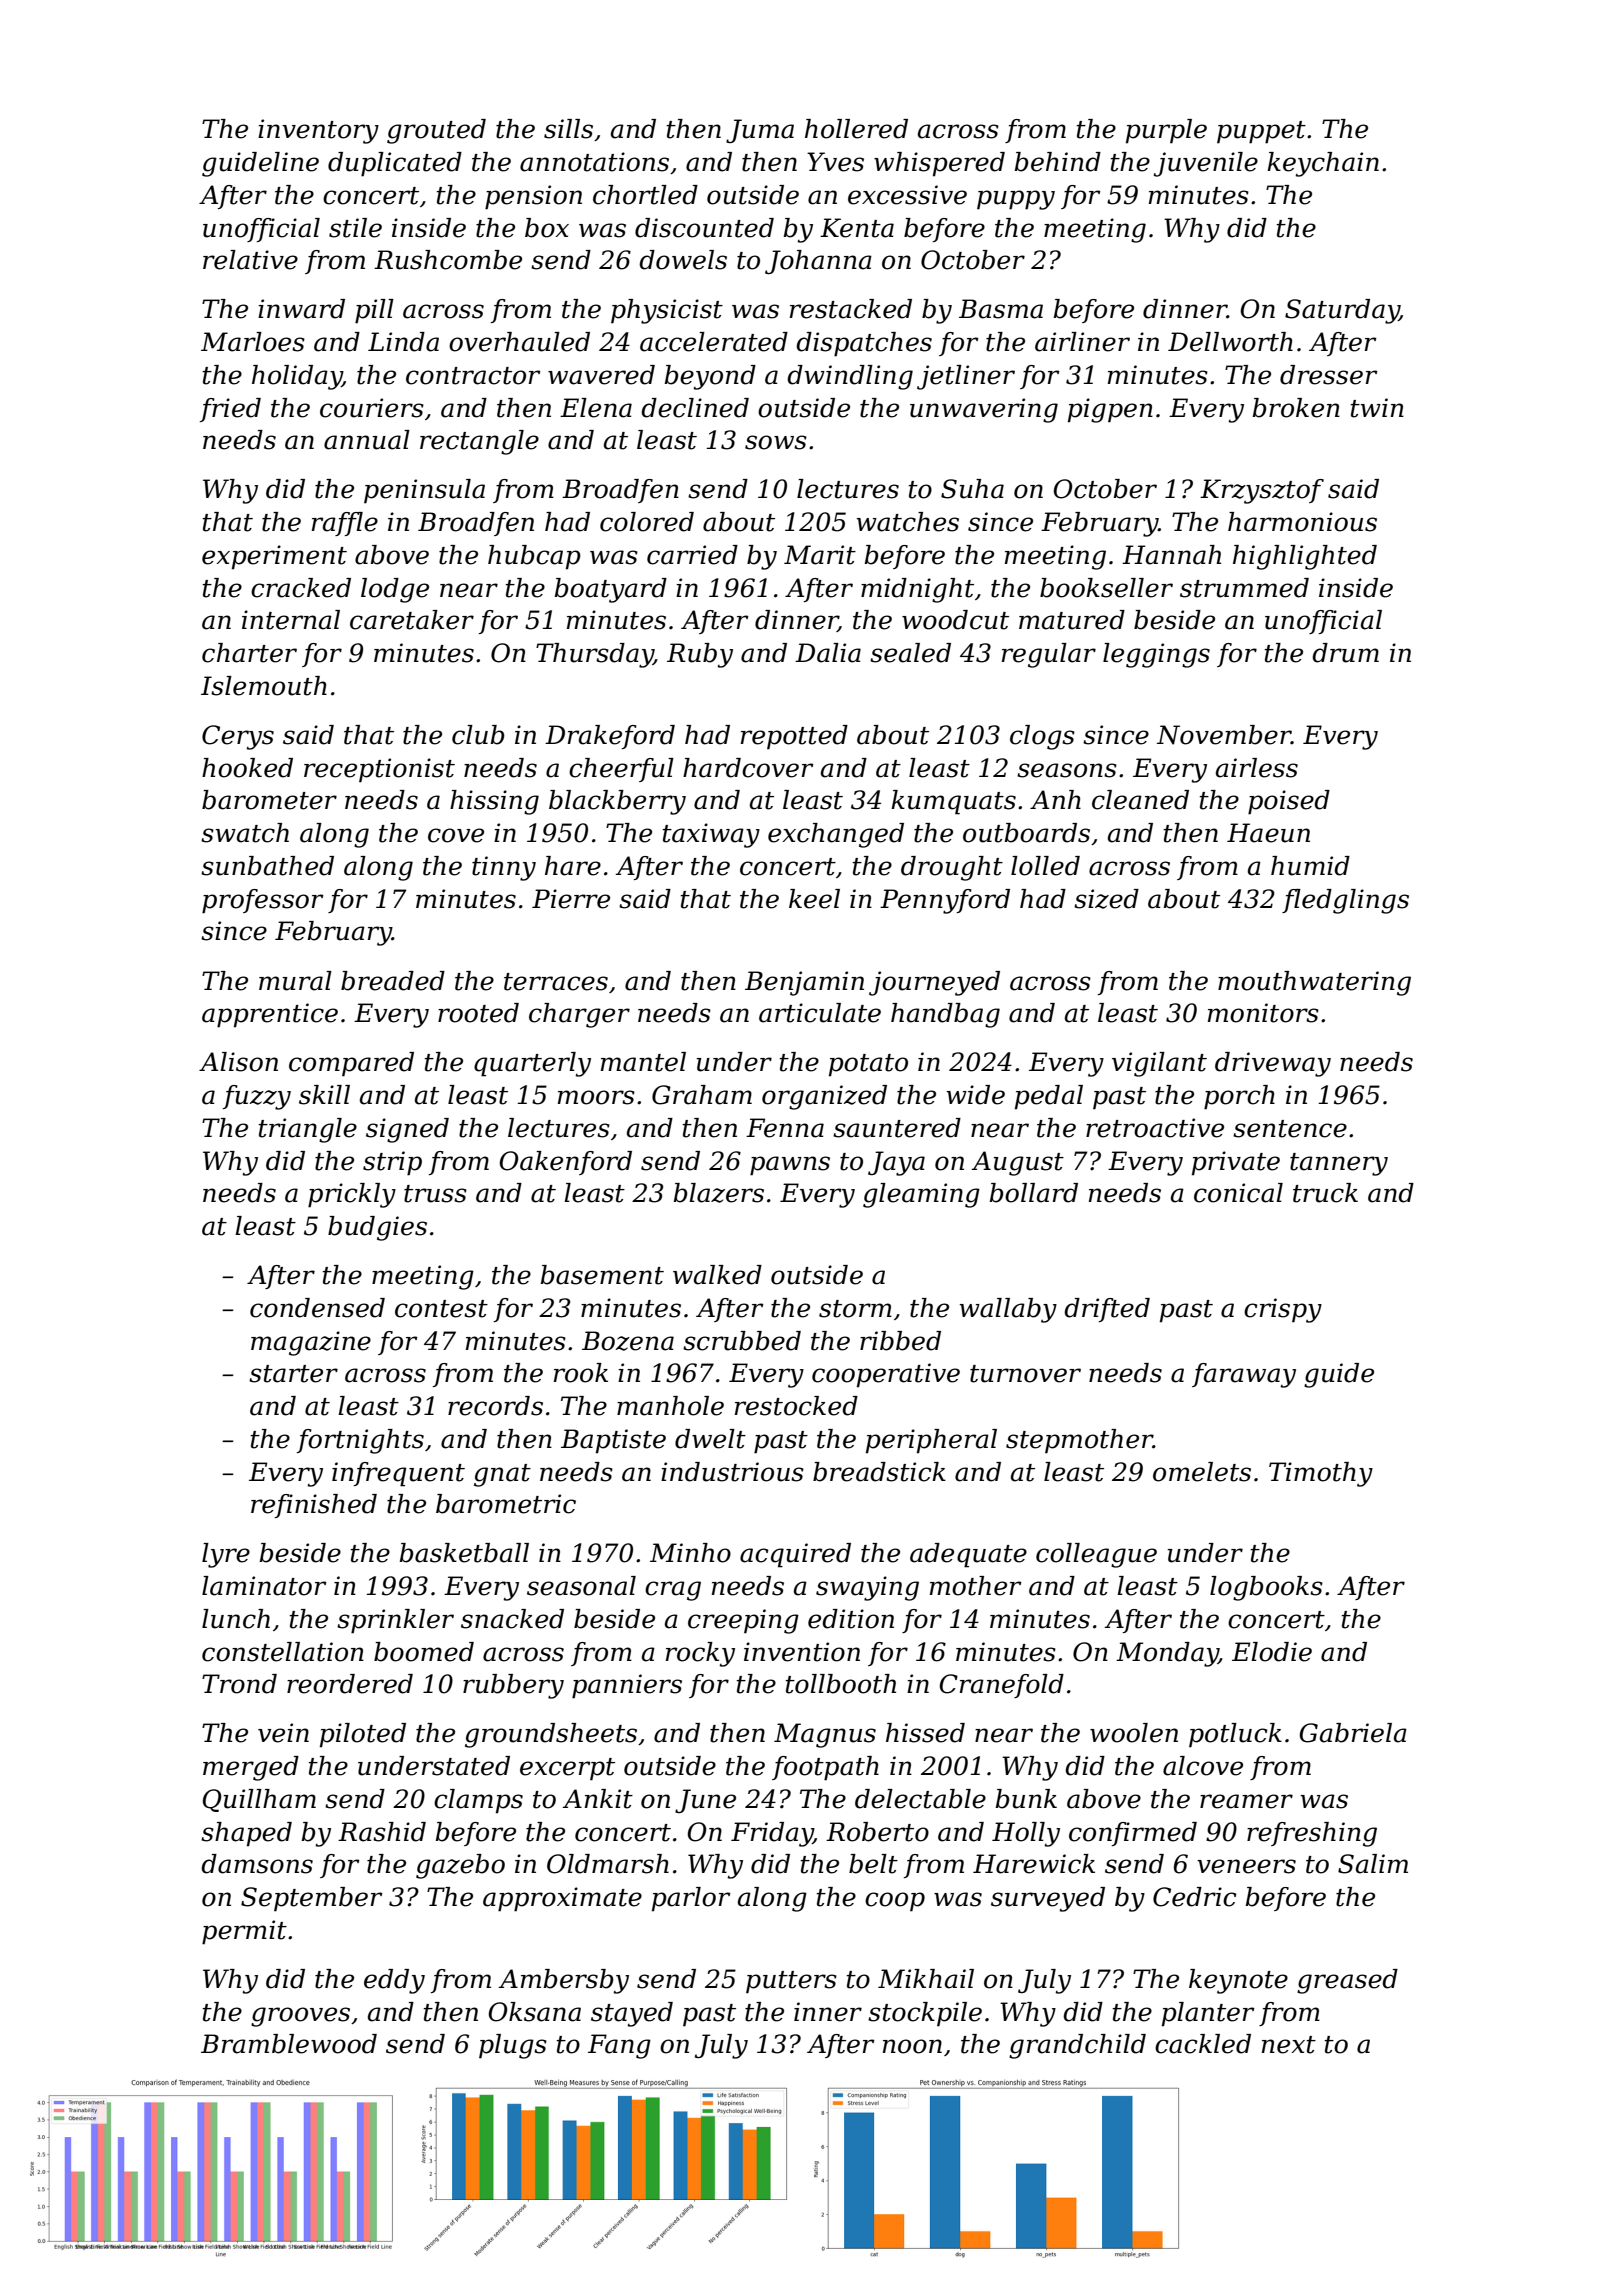 This screenshot has width=1620, height=2292. What do you see at coordinates (683, 260) in the screenshot?
I see `dowels` at bounding box center [683, 260].
